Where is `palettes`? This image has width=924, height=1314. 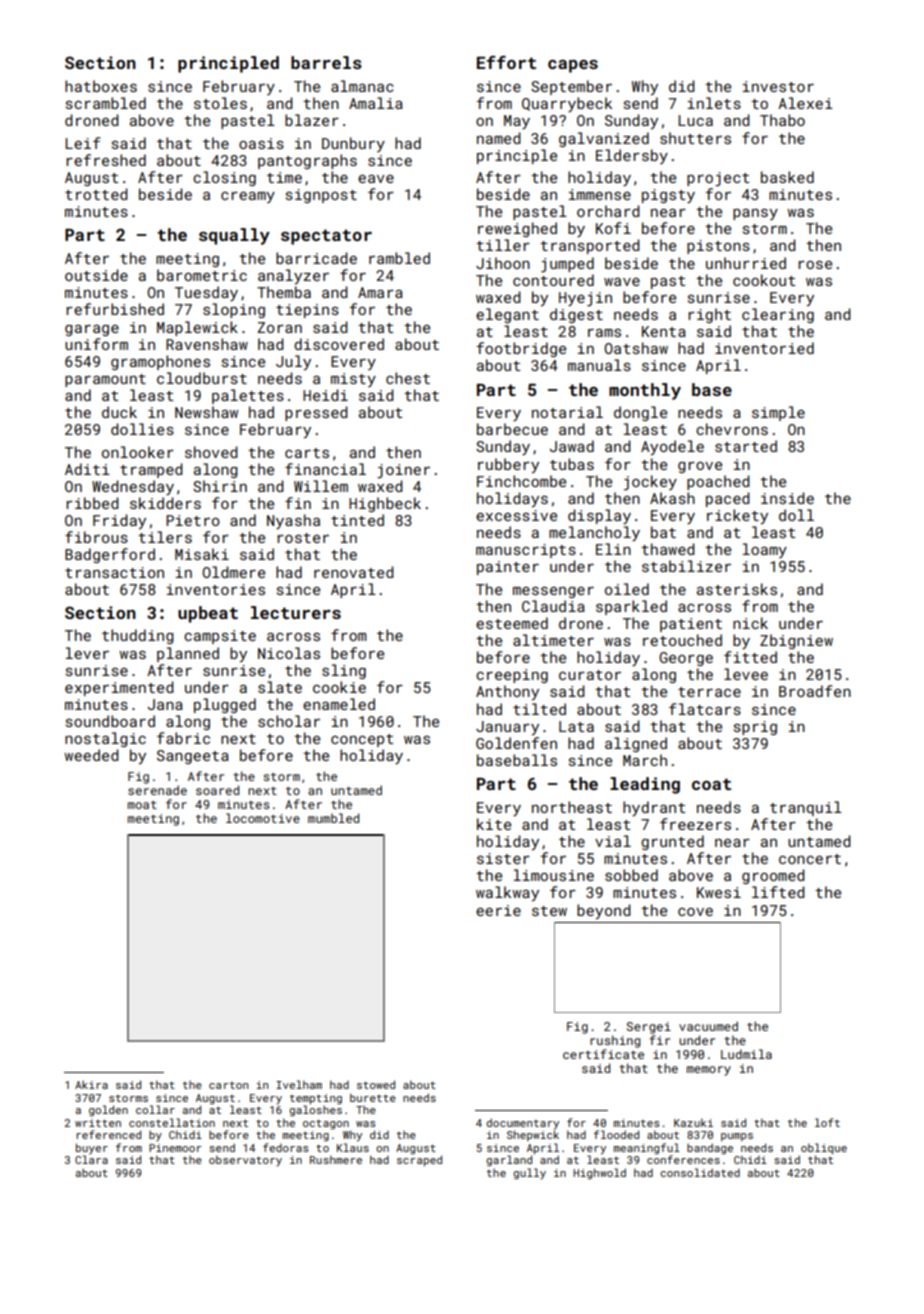 palettes is located at coordinates (248, 396).
